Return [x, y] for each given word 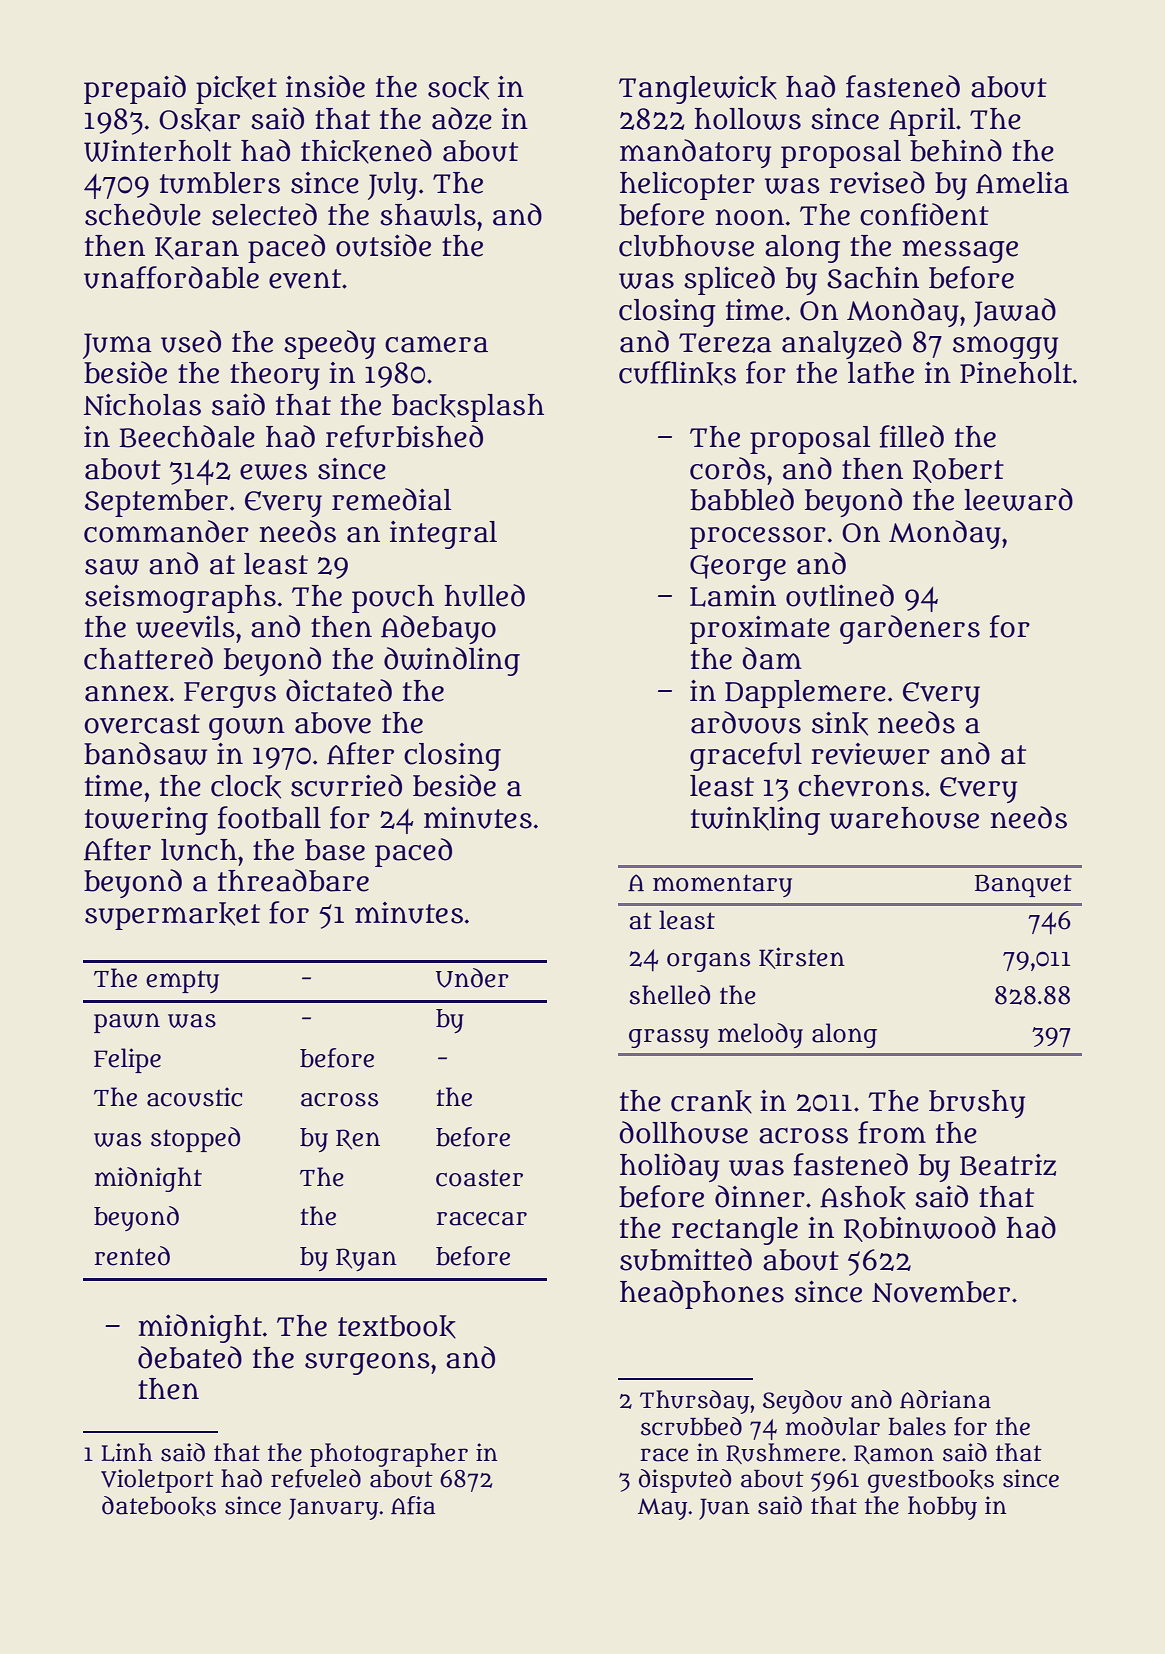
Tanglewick [698, 90]
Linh [127, 1452]
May [662, 1509]
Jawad [1014, 312]
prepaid [135, 89]
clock [246, 787]
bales [917, 1426]
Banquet [1023, 885]
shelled [669, 995]
